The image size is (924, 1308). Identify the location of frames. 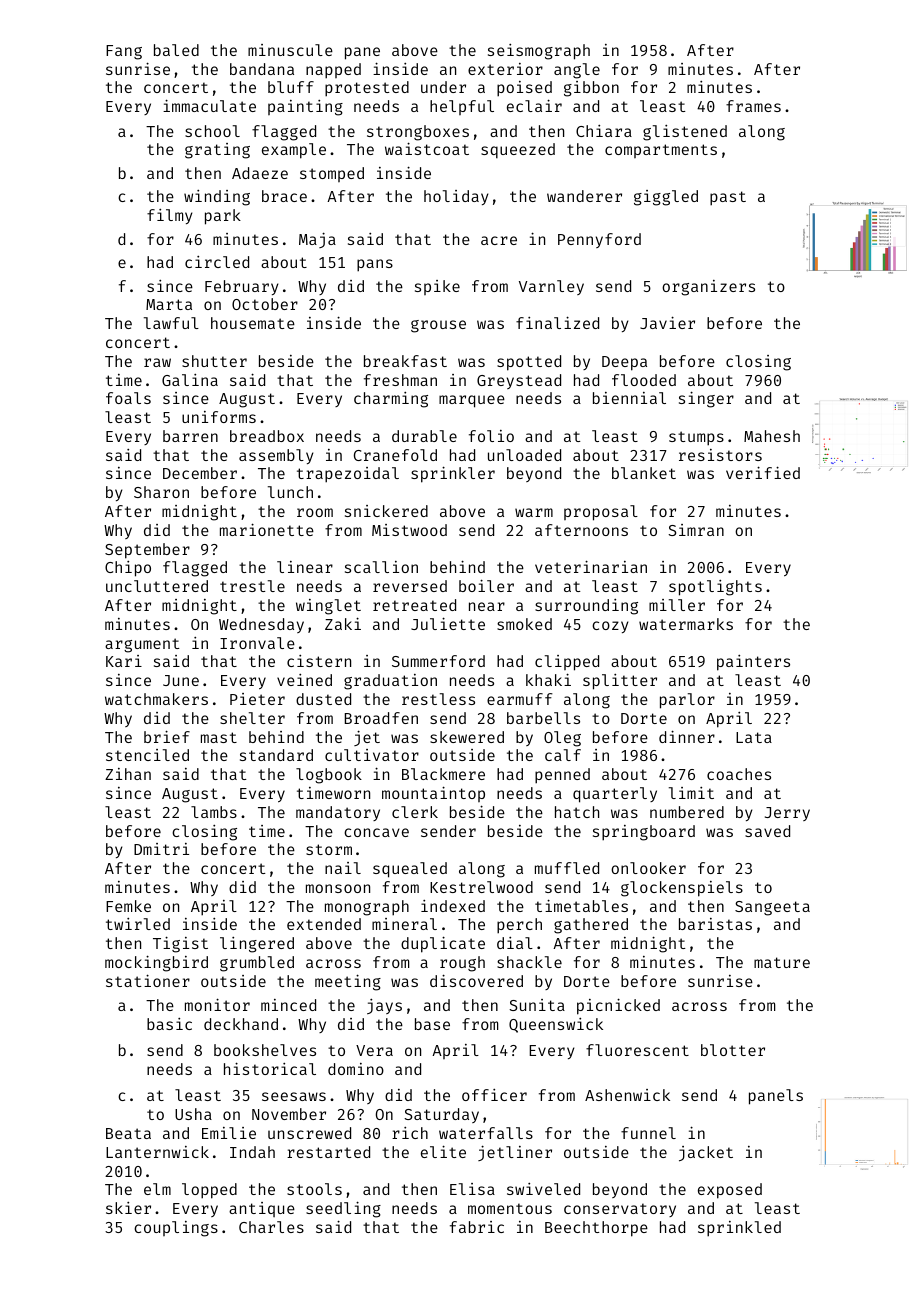
(753, 106).
